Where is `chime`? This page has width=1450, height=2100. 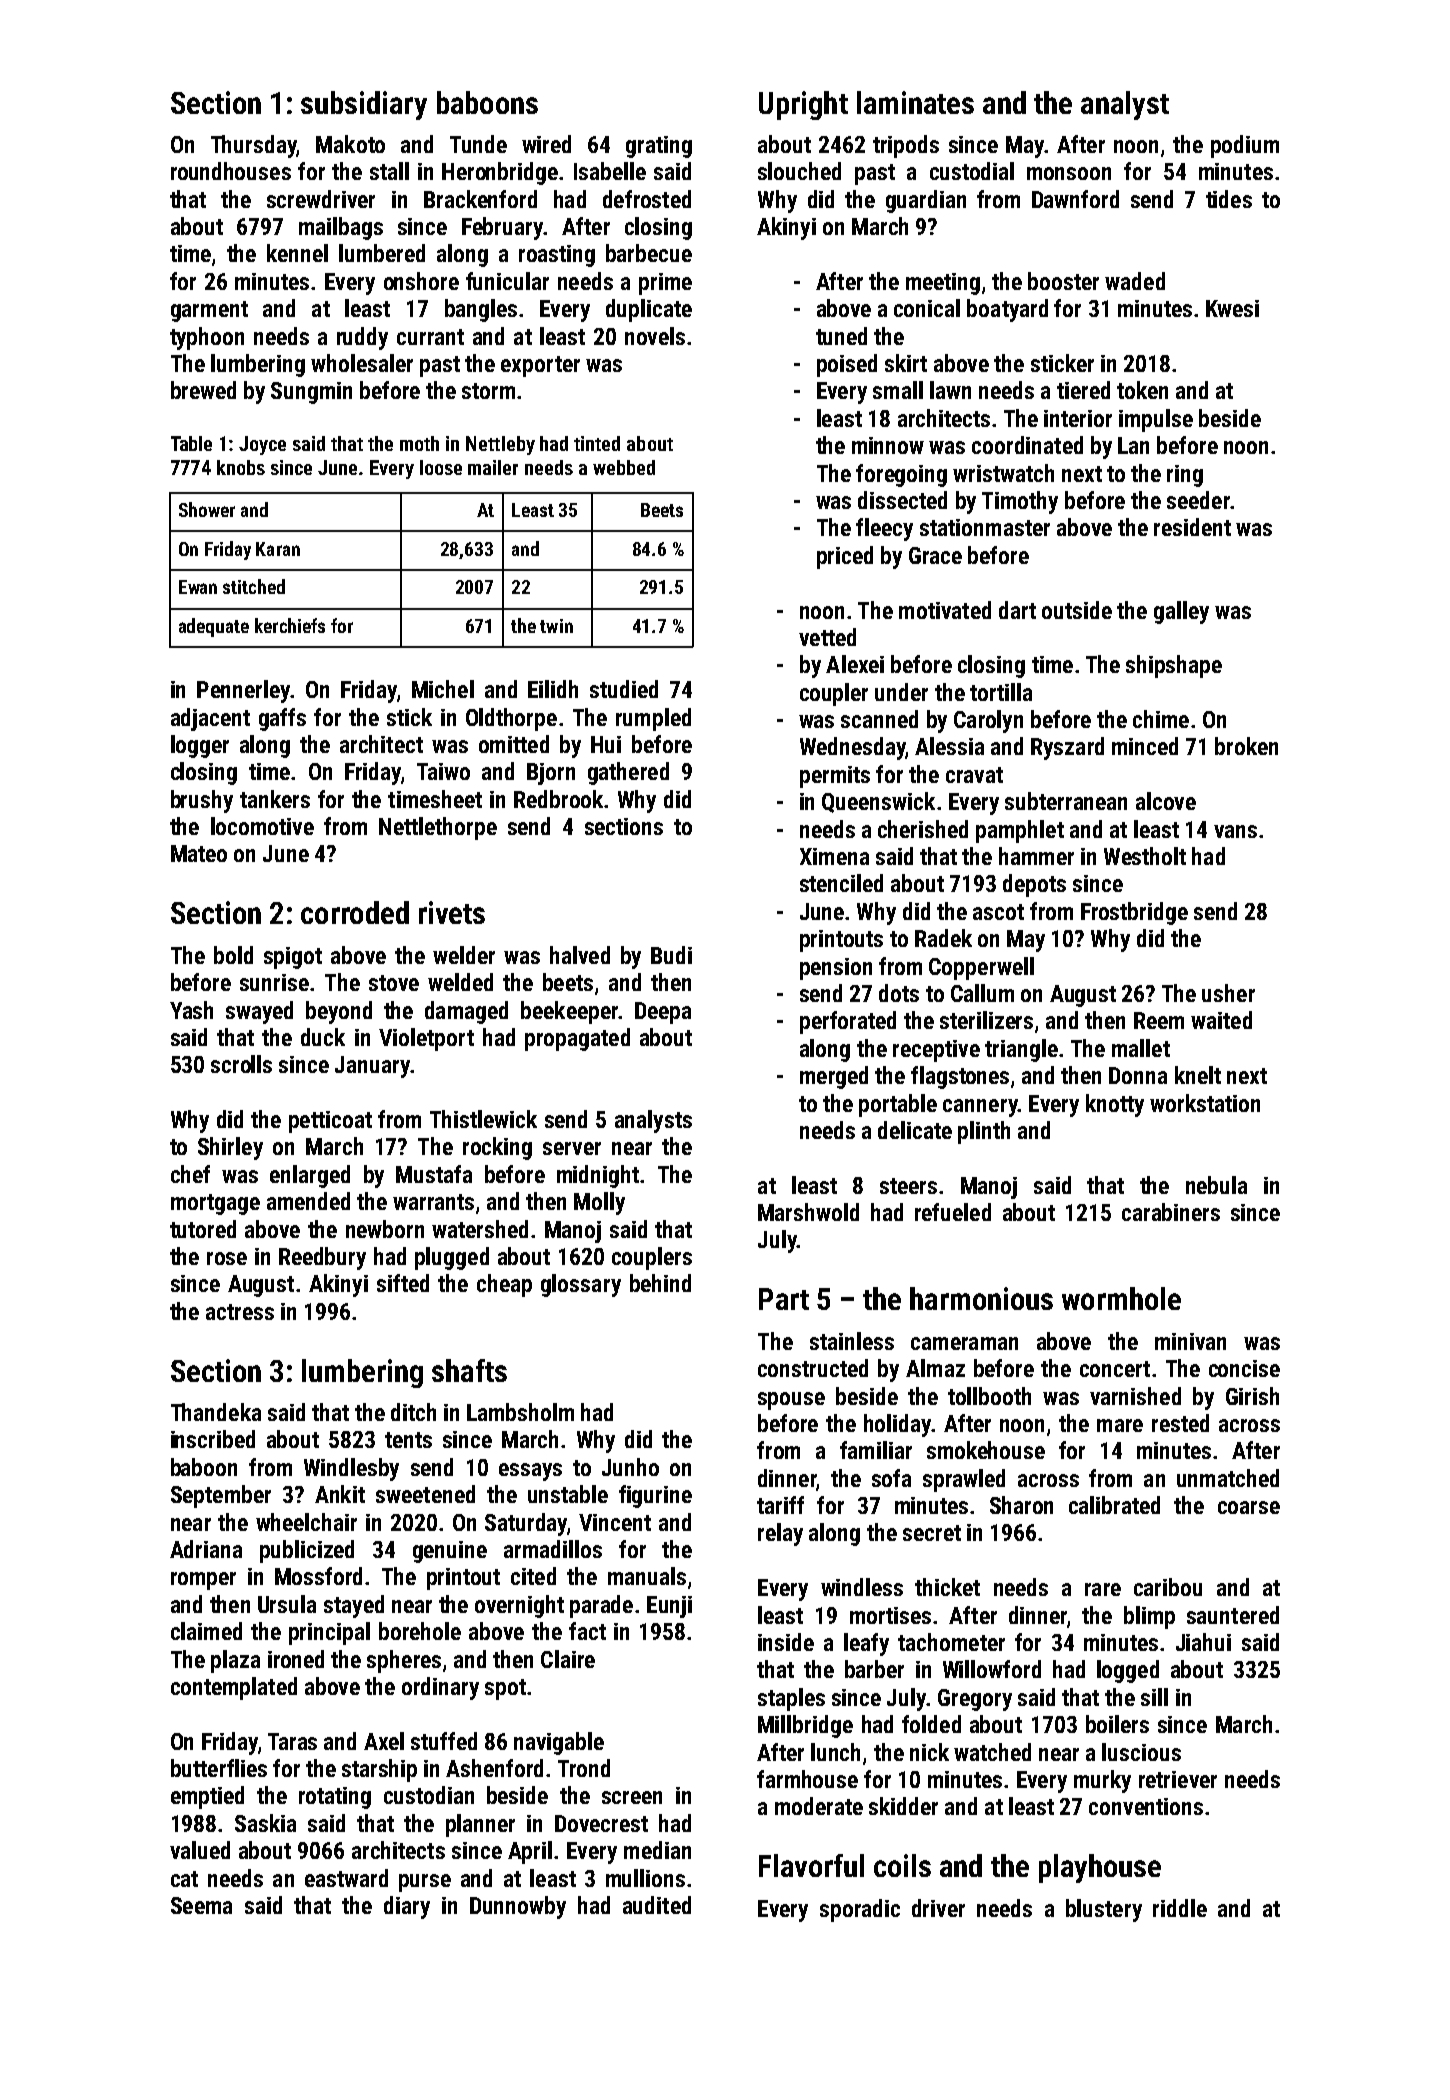
chime is located at coordinates (1161, 719).
